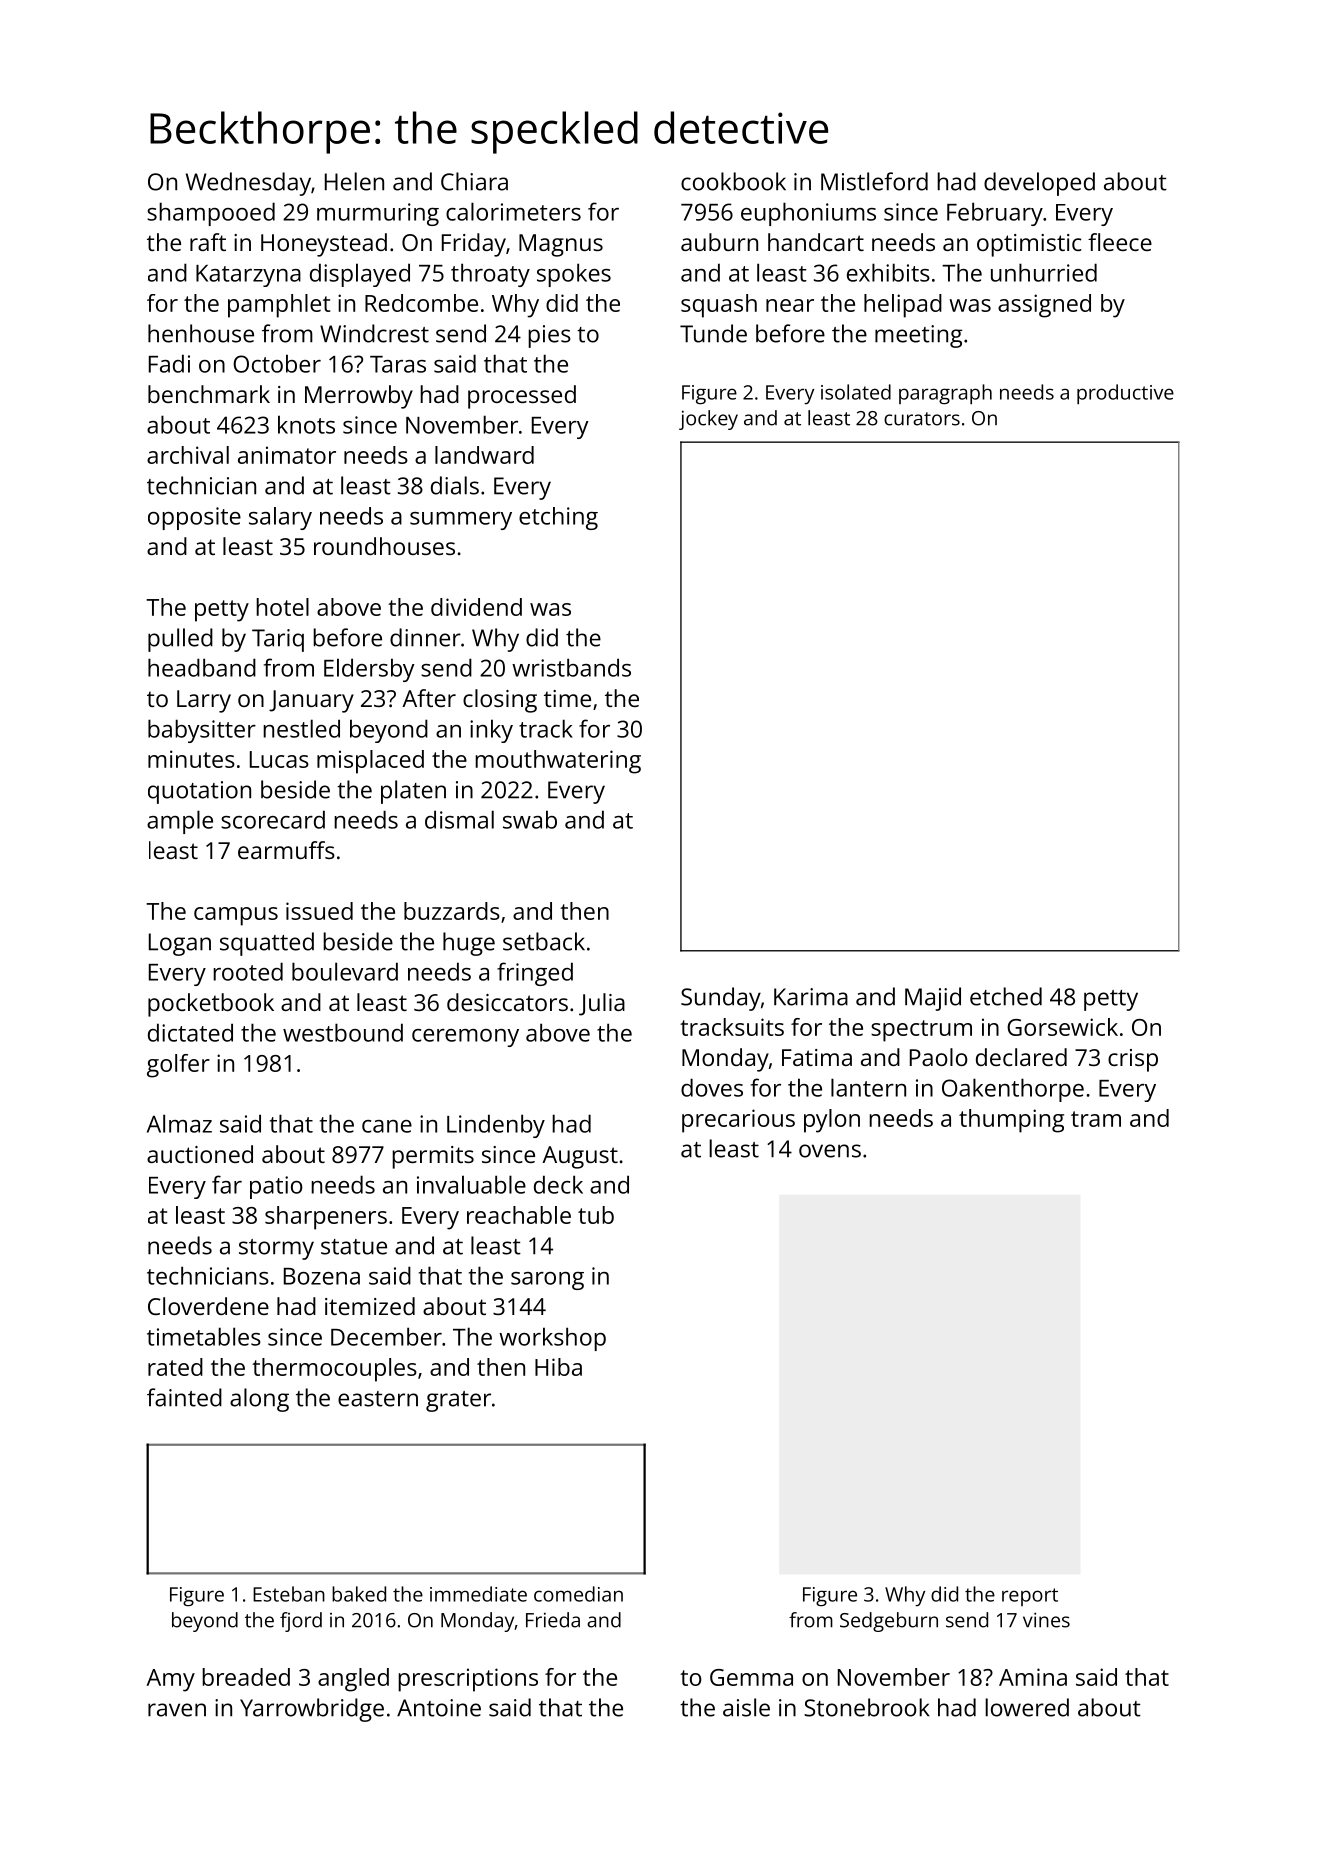 This screenshot has width=1326, height=1875. What do you see at coordinates (1027, 1707) in the screenshot?
I see `lowered` at bounding box center [1027, 1707].
